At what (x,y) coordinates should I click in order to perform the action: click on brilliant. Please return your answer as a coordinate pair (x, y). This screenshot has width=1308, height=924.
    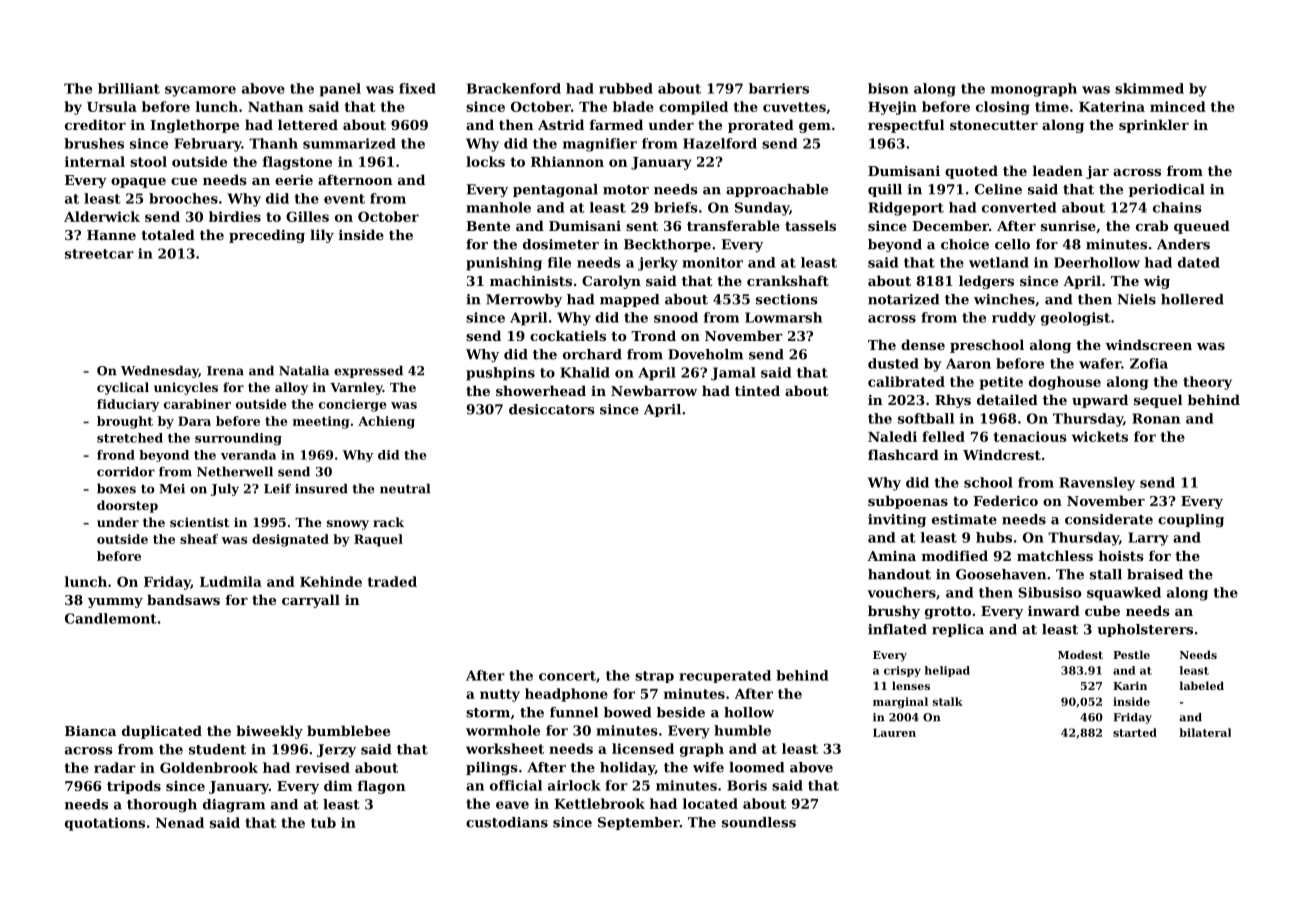
    Looking at the image, I should click on (129, 88).
